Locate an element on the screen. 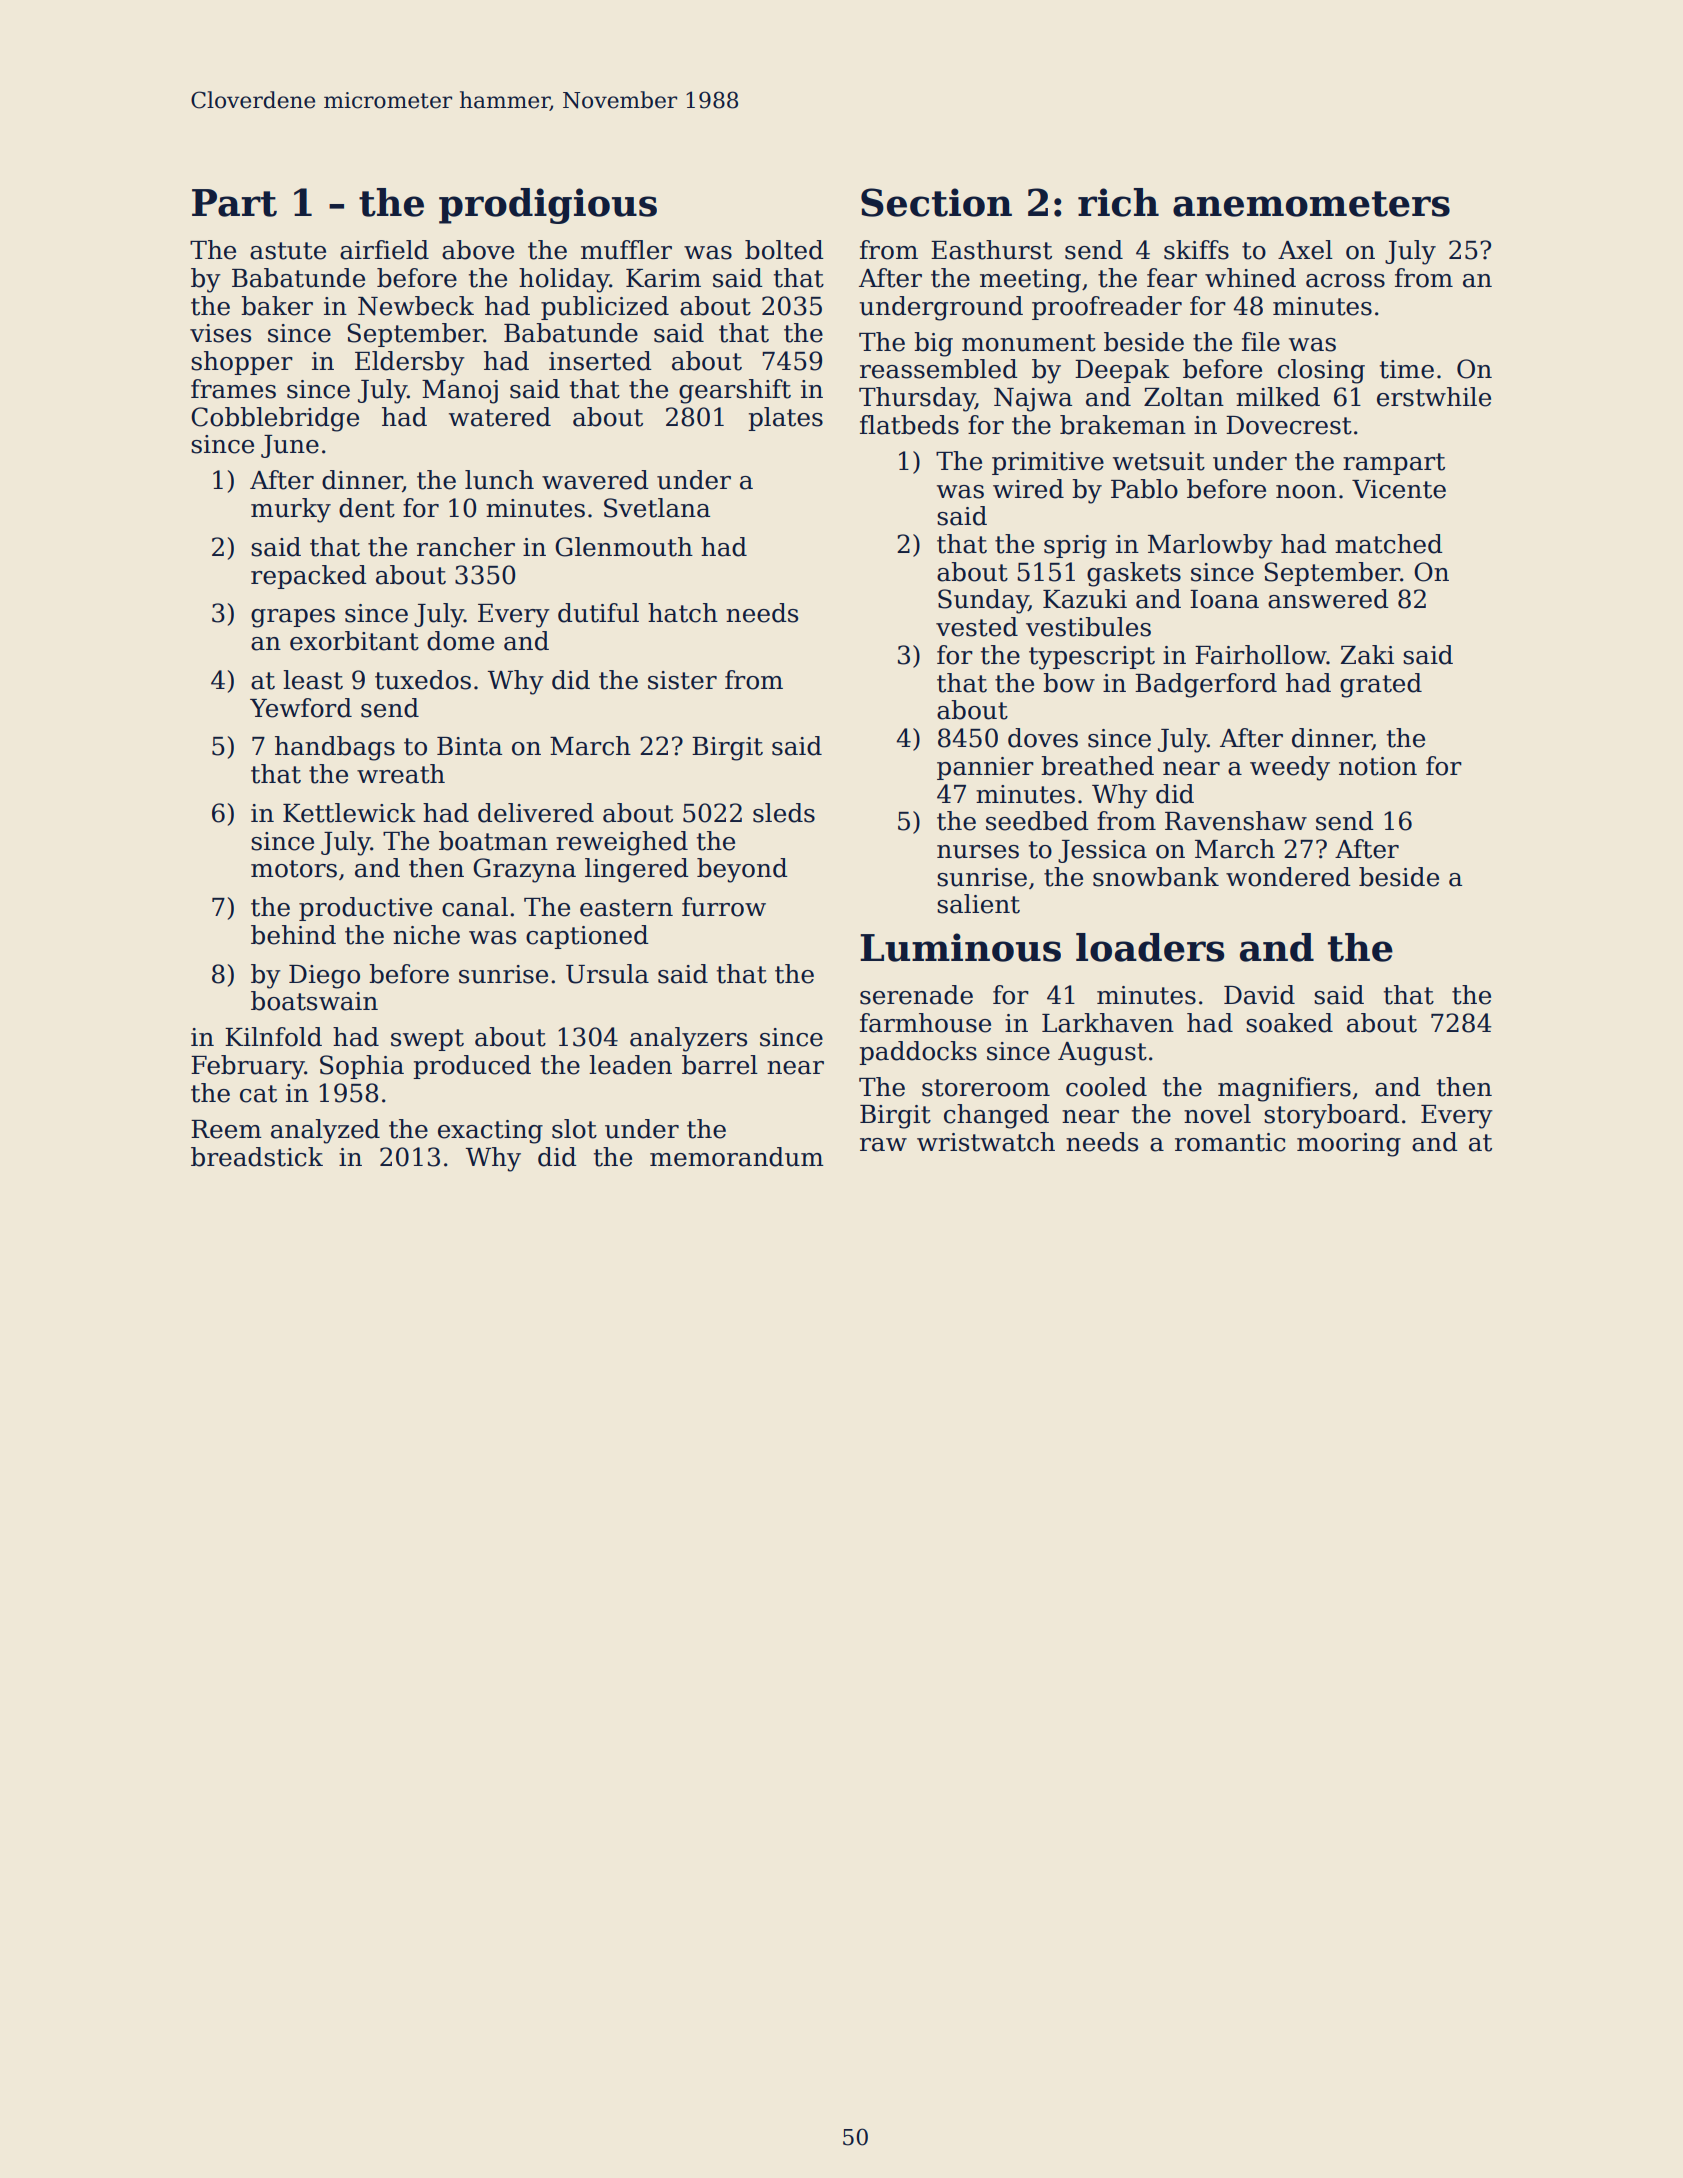  Binta is located at coordinates (469, 746).
